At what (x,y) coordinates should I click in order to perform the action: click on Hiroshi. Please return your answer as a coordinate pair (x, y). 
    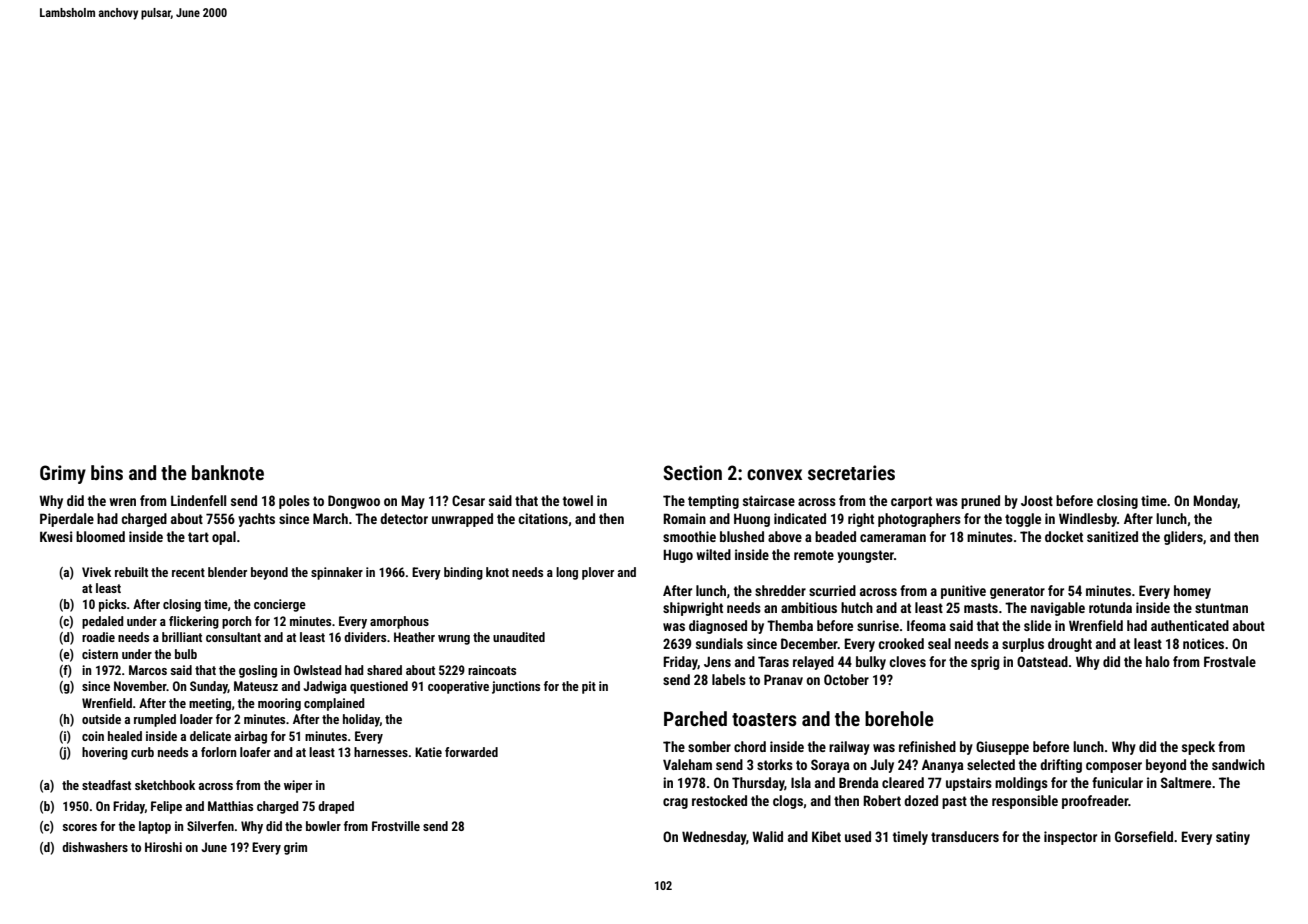
    Looking at the image, I should click on (163, 847).
